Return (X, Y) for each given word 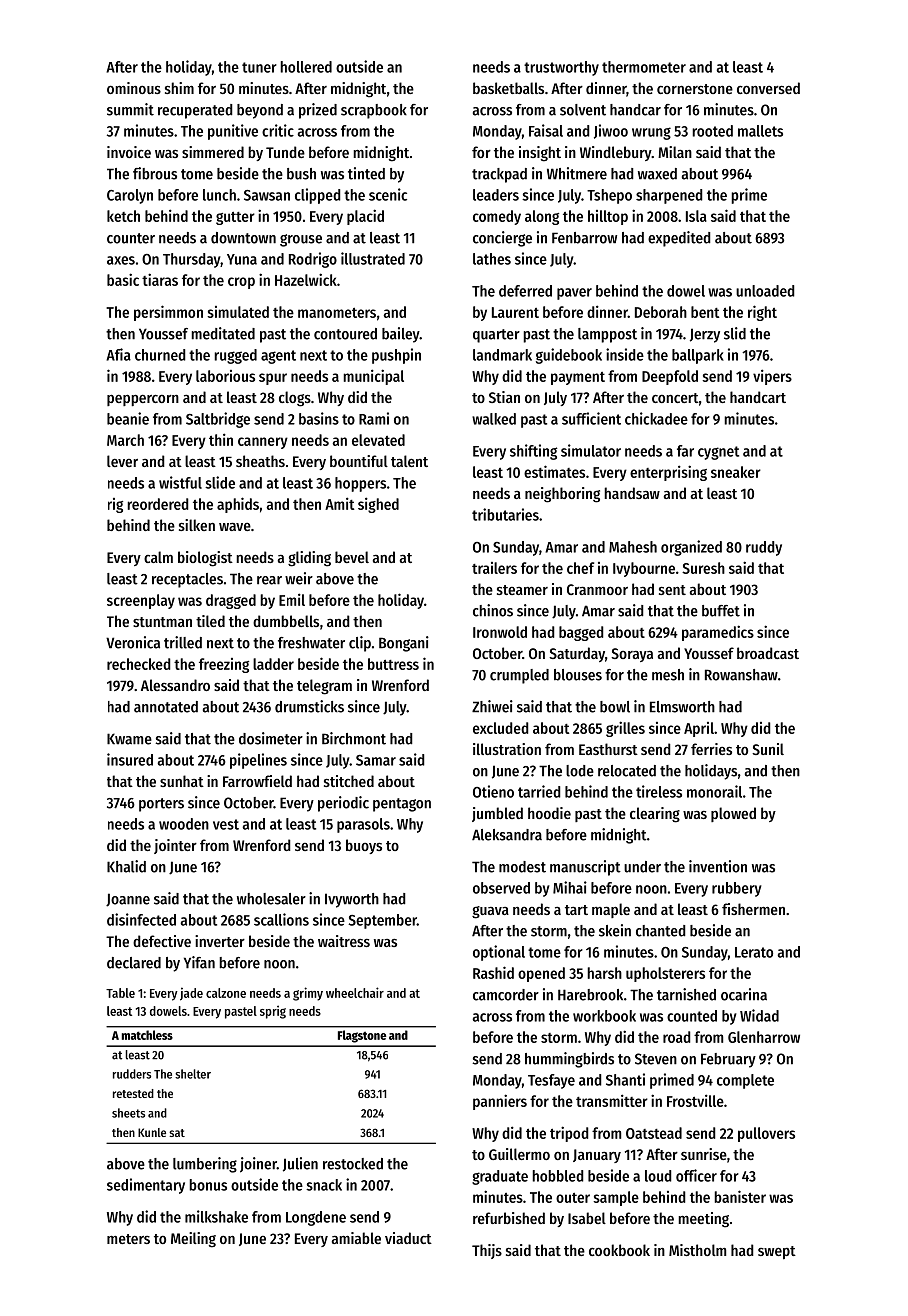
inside (625, 354)
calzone (226, 993)
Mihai (570, 887)
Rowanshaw (741, 675)
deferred (525, 291)
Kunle (152, 1132)
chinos (493, 610)
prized (318, 111)
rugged (235, 356)
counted (692, 1016)
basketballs (508, 88)
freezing (224, 665)
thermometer (644, 67)
